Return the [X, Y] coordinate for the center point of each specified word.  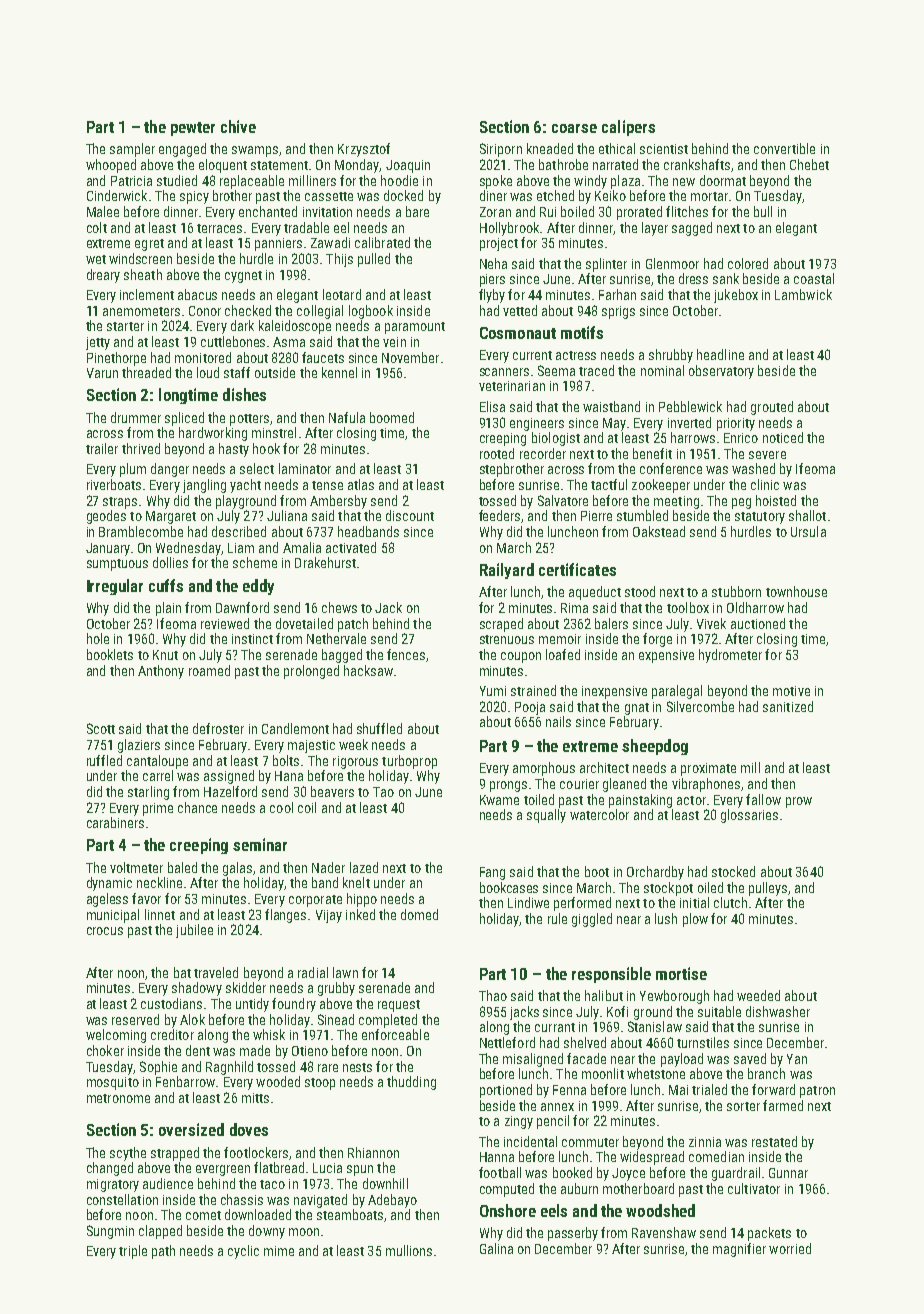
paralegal [677, 692]
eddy [258, 587]
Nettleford [507, 1042]
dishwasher [778, 1011]
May [614, 424]
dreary [103, 276]
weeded [758, 995]
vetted [520, 310]
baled [182, 867]
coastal [814, 278]
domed [419, 914]
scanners [504, 372]
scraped [501, 625]
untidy [252, 1005]
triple [133, 1252]
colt [97, 227]
